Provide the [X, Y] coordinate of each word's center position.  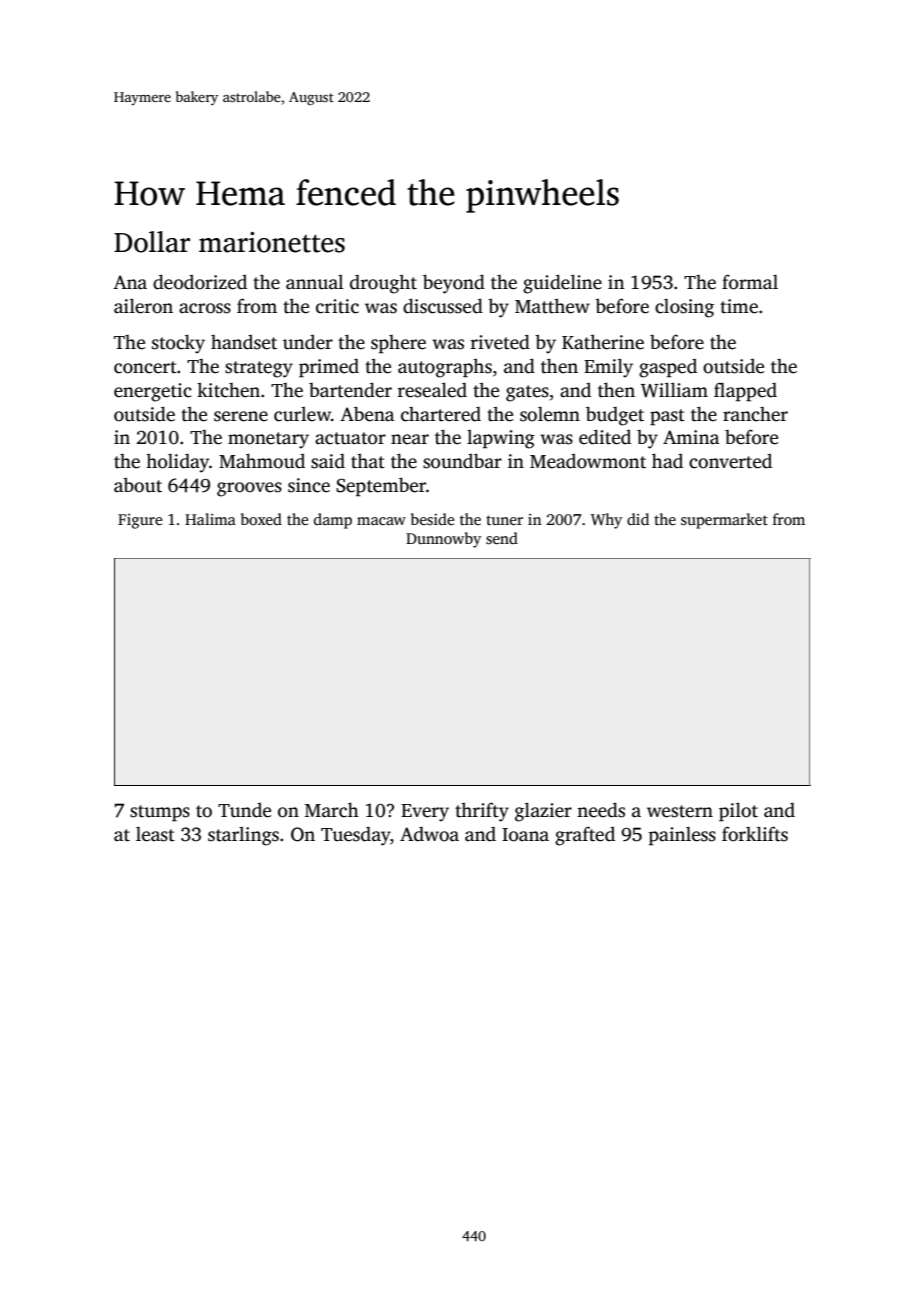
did [638, 519]
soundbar [462, 461]
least [155, 834]
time [739, 306]
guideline [562, 284]
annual [315, 282]
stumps [160, 813]
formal [750, 282]
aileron [143, 306]
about [138, 485]
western [680, 811]
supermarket [724, 521]
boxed [261, 519]
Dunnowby [443, 540]
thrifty [482, 812]
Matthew [552, 306]
